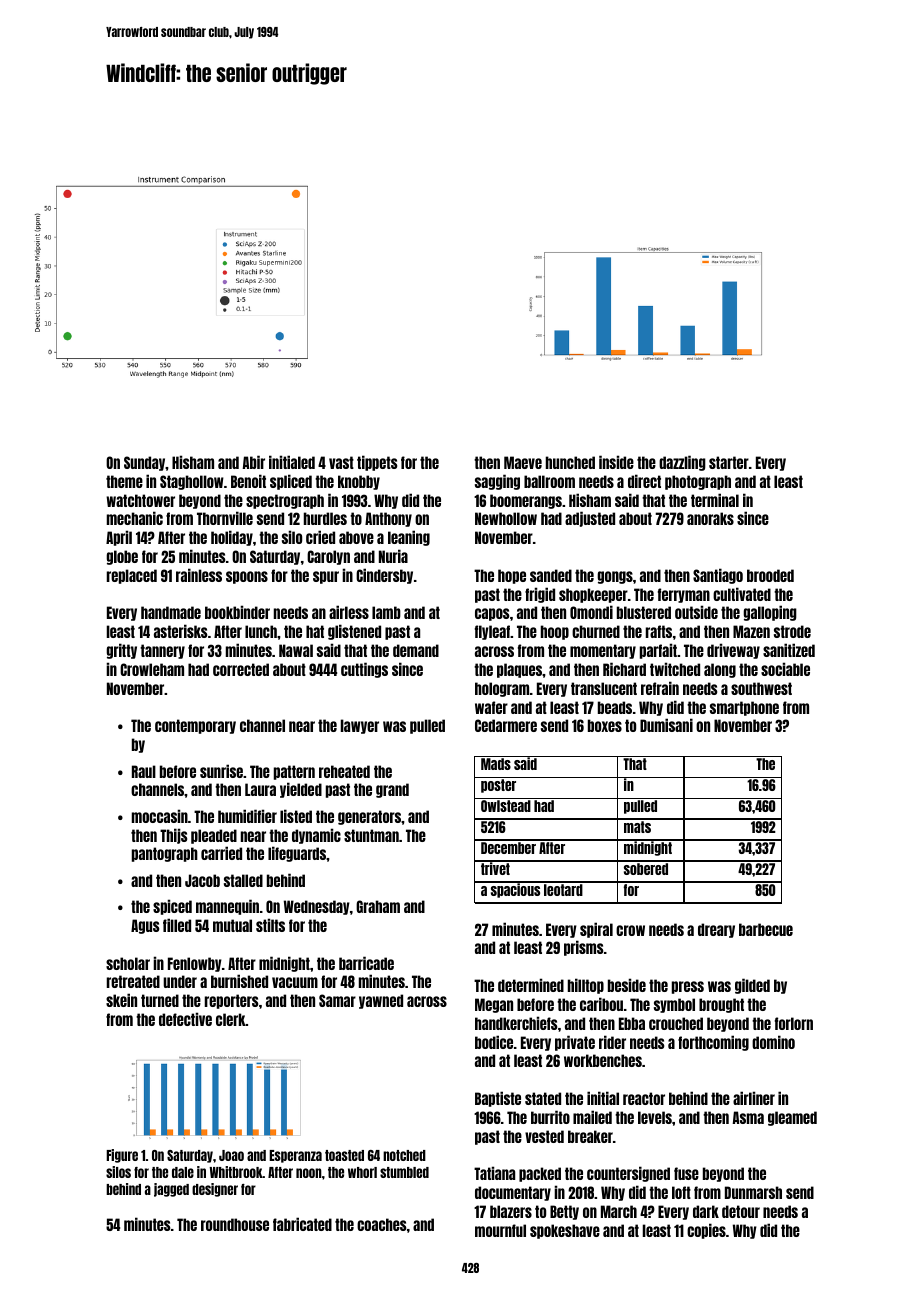 The image size is (924, 1308). What do you see at coordinates (682, 463) in the screenshot?
I see `dazzling` at bounding box center [682, 463].
